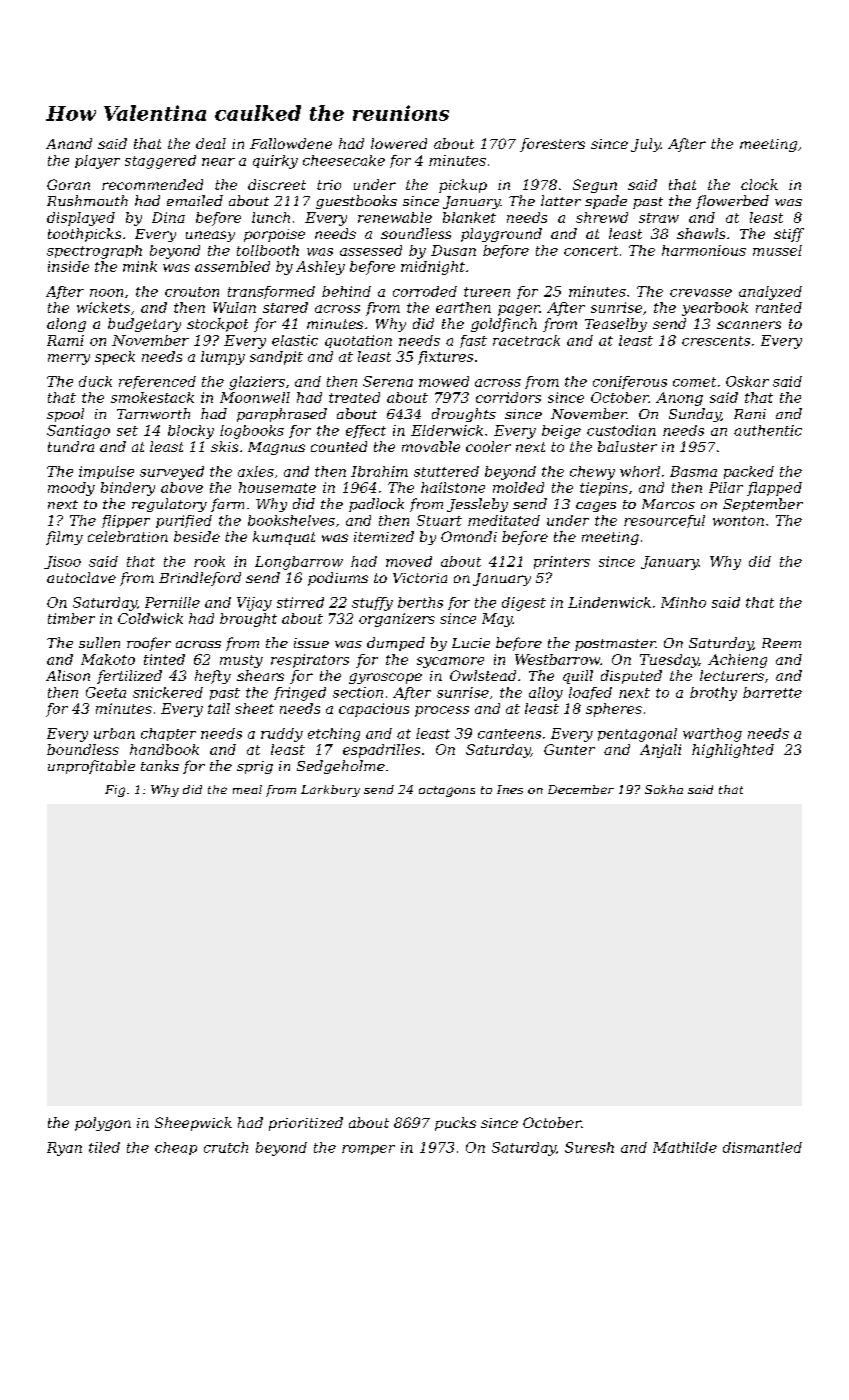 The width and height of the screenshot is (849, 1400). I want to click on Ines, so click(510, 789).
